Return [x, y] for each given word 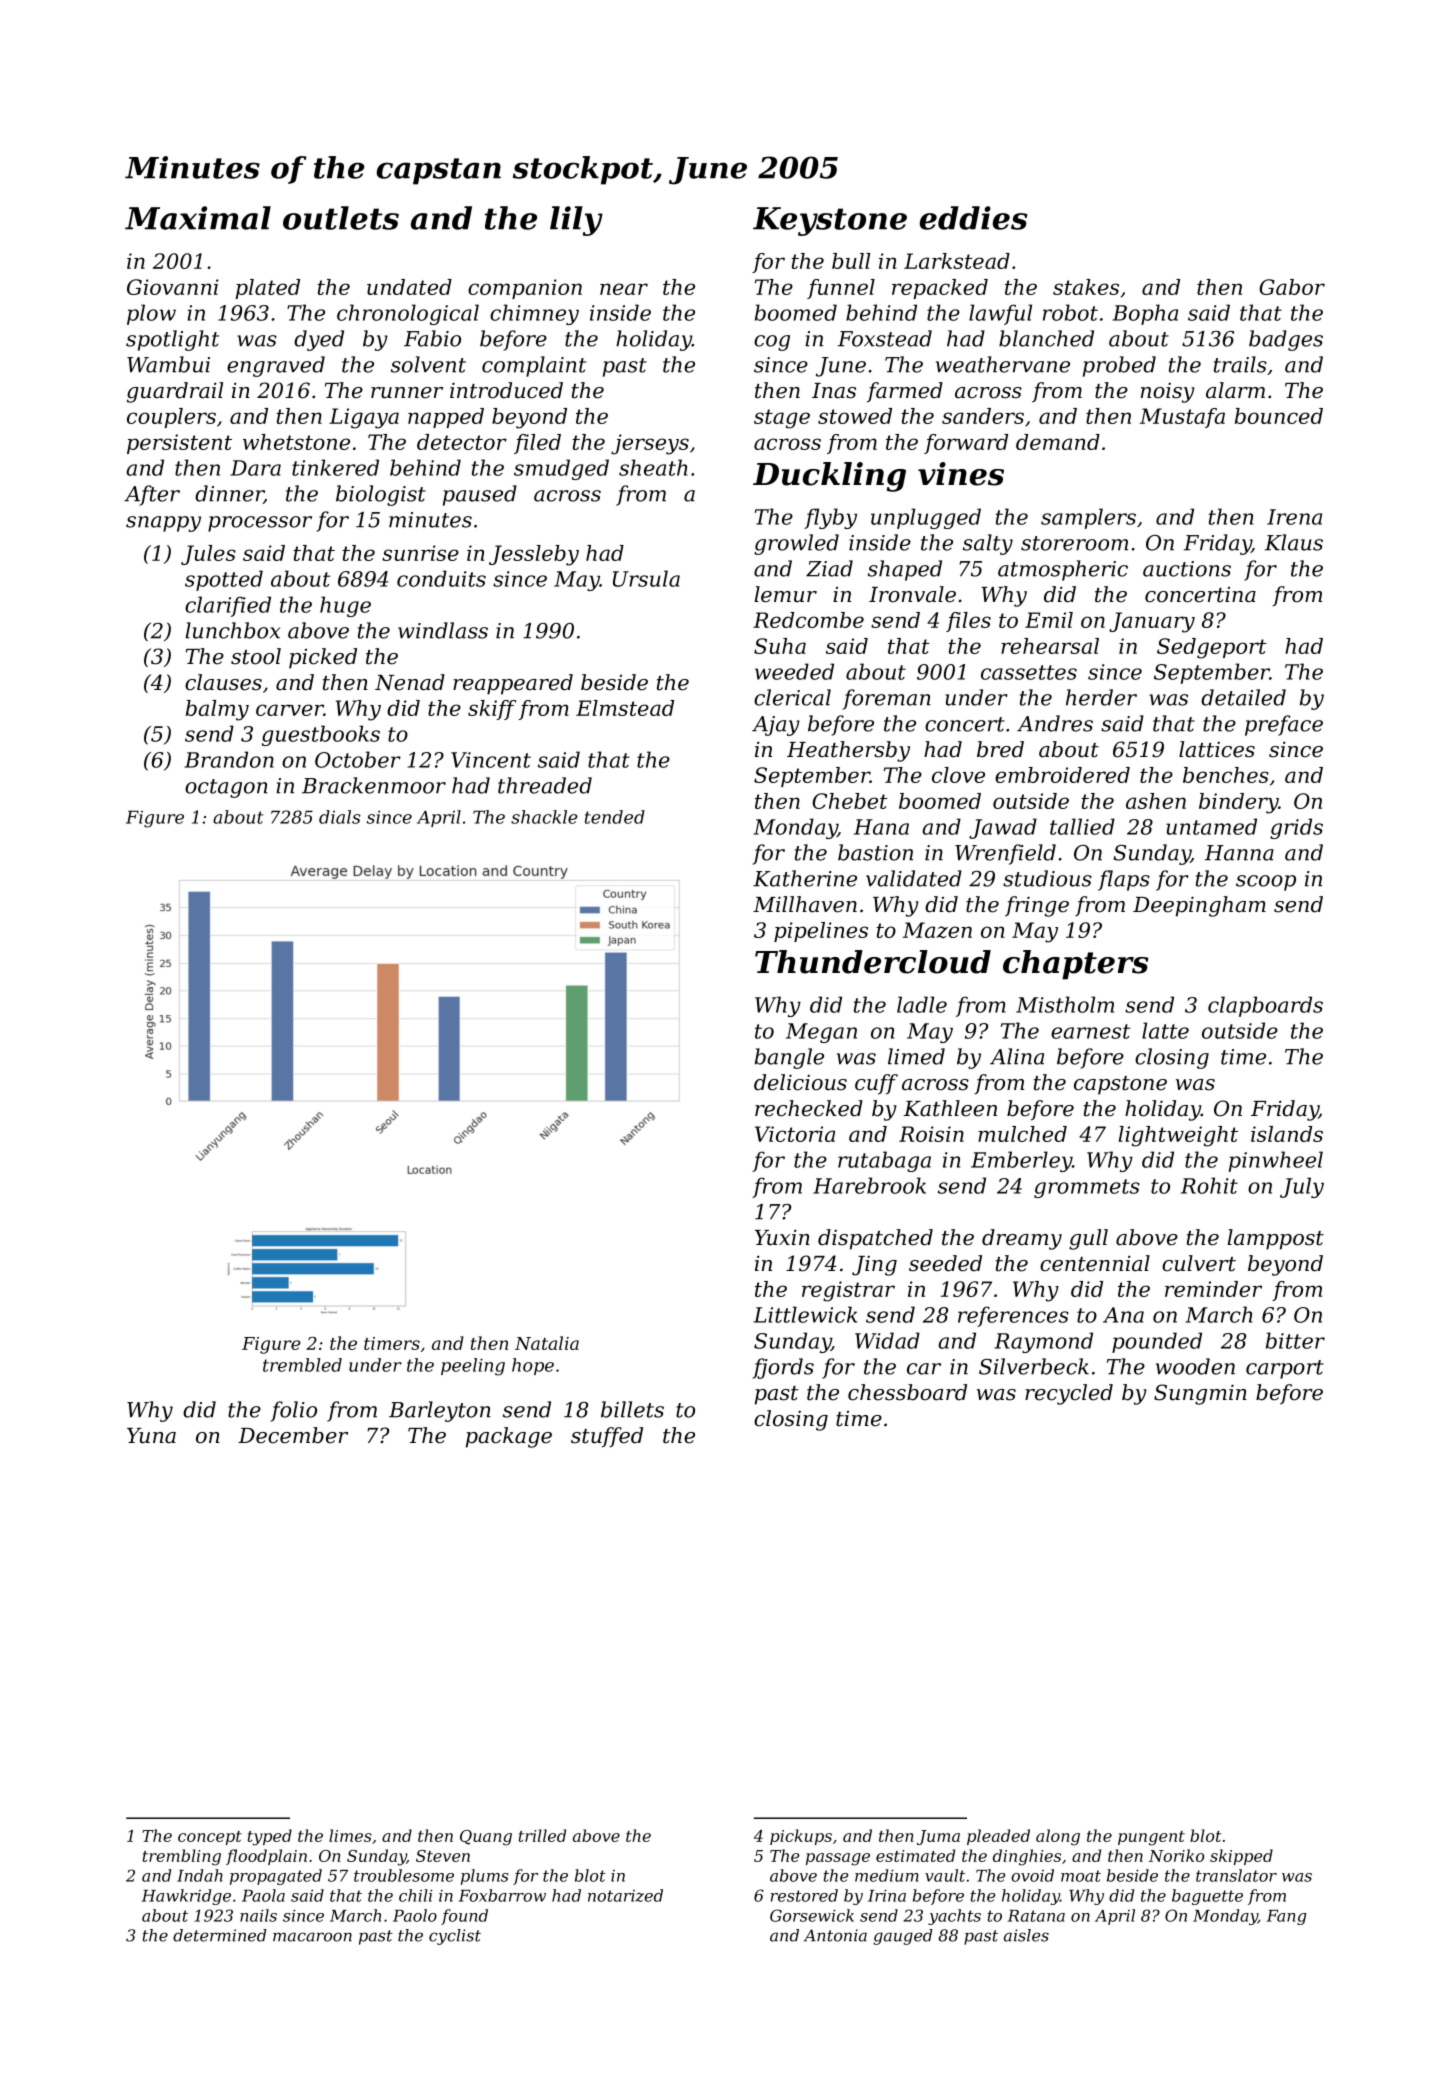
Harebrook [869, 1185]
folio [293, 1411]
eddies [974, 218]
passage [838, 1859]
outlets [341, 218]
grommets [1087, 1188]
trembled [302, 1365]
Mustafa [1182, 418]
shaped [905, 570]
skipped [1241, 1857]
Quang [486, 1838]
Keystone [830, 221]
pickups [801, 1837]
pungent [1151, 1838]
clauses [223, 682]
